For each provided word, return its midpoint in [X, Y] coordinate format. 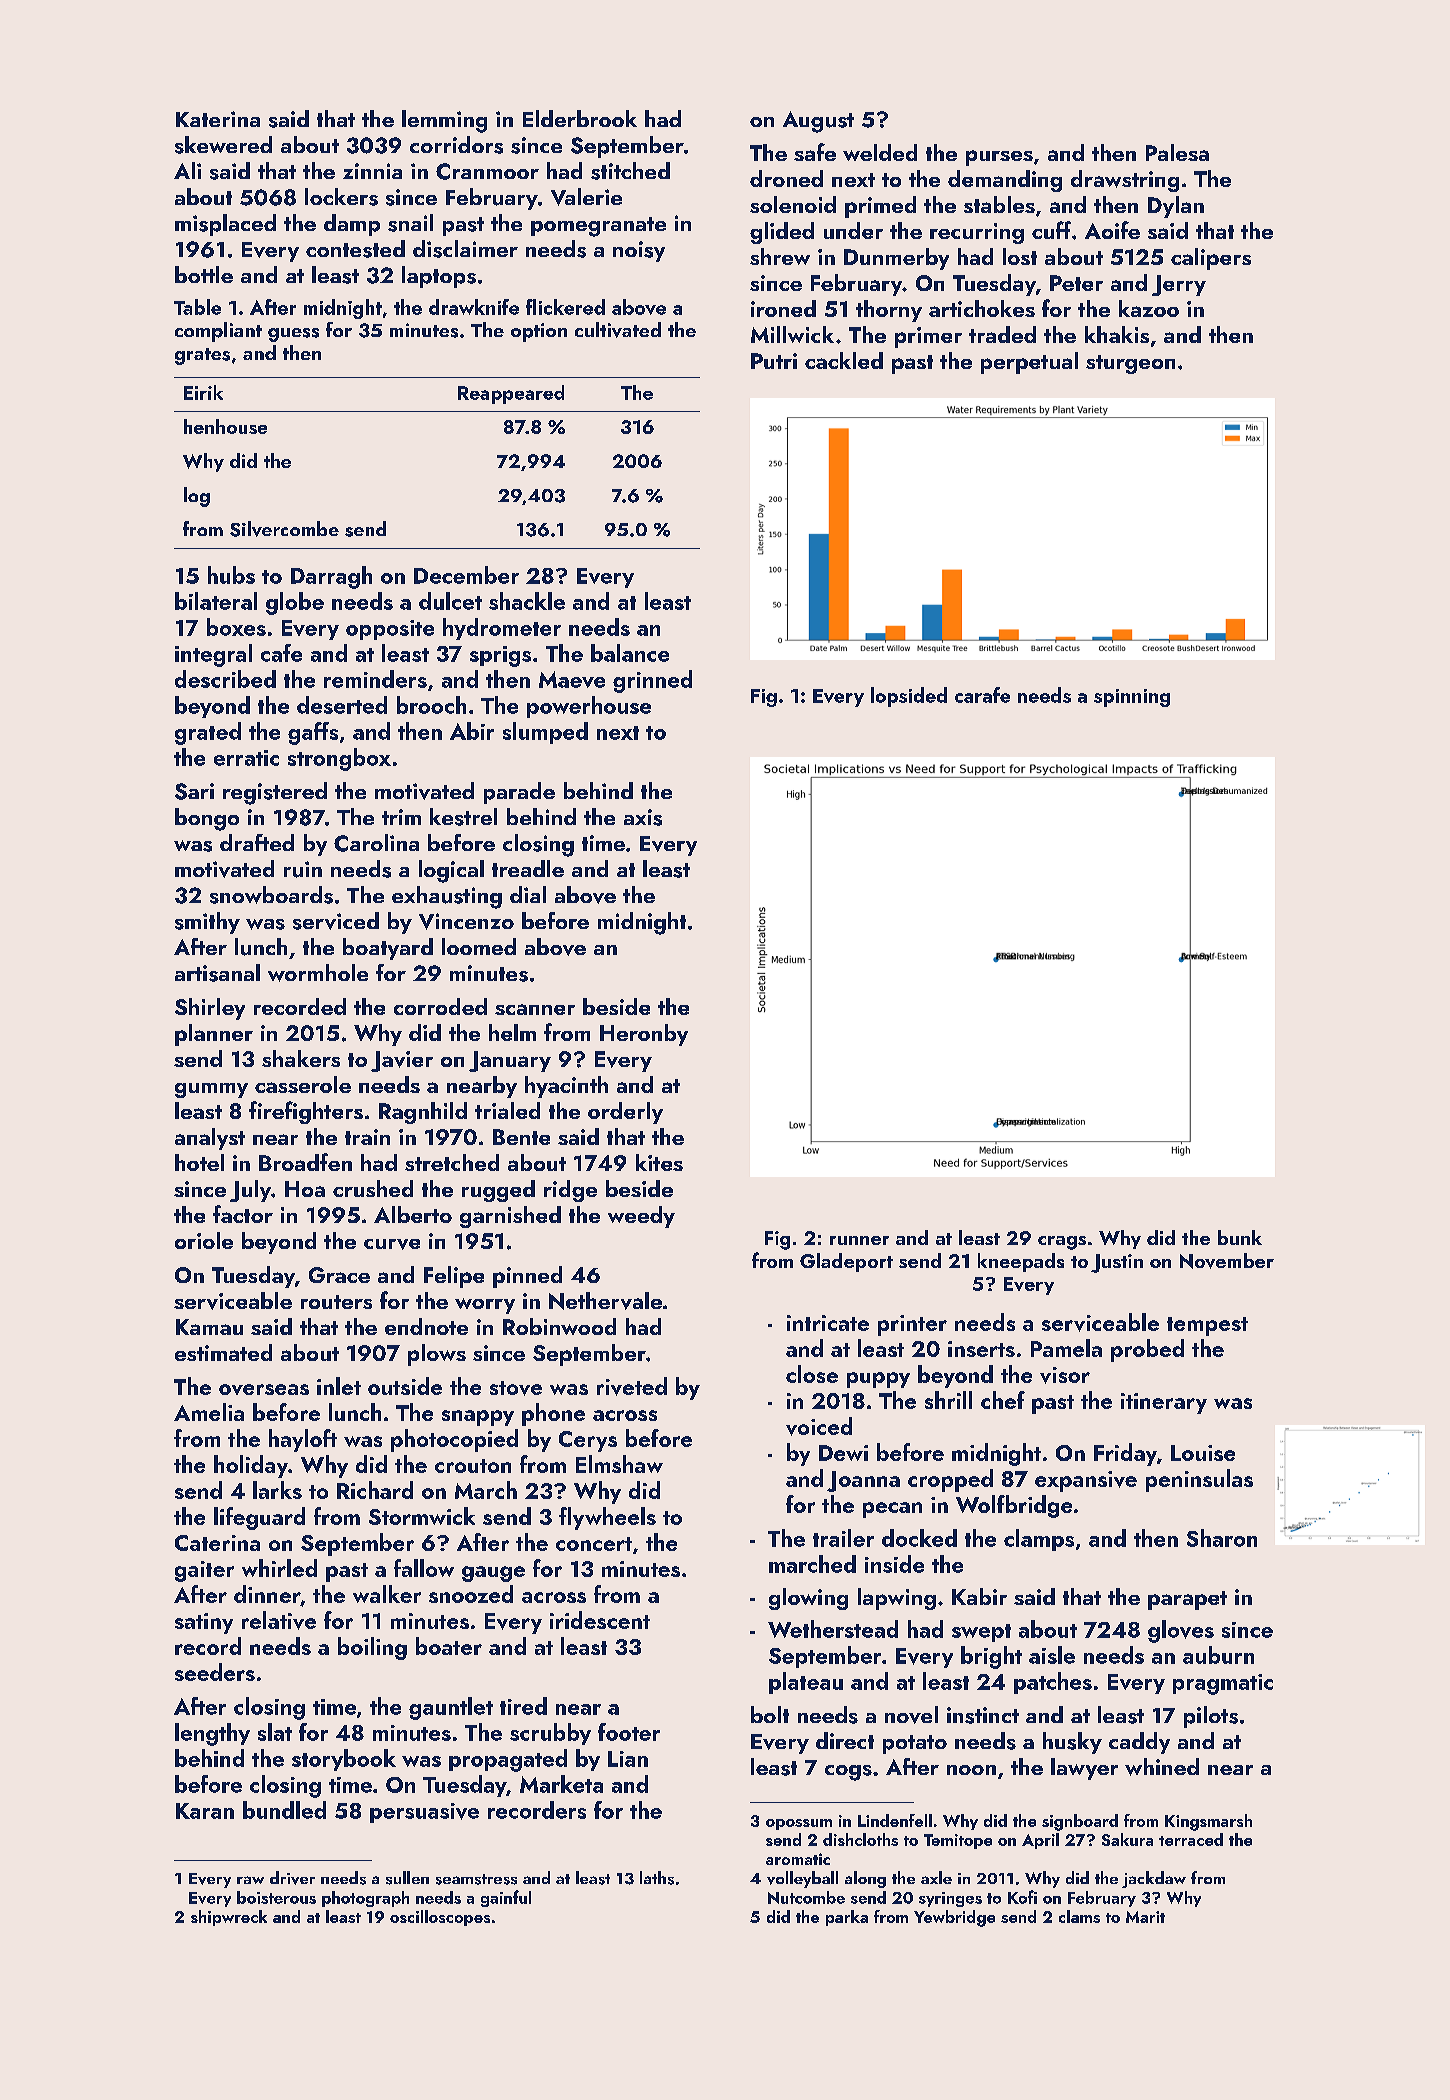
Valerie [586, 197]
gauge [493, 1574]
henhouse [225, 426]
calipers [1211, 259]
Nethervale [605, 1301]
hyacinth [566, 1087]
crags [1062, 1243]
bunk [1240, 1237]
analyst [210, 1139]
